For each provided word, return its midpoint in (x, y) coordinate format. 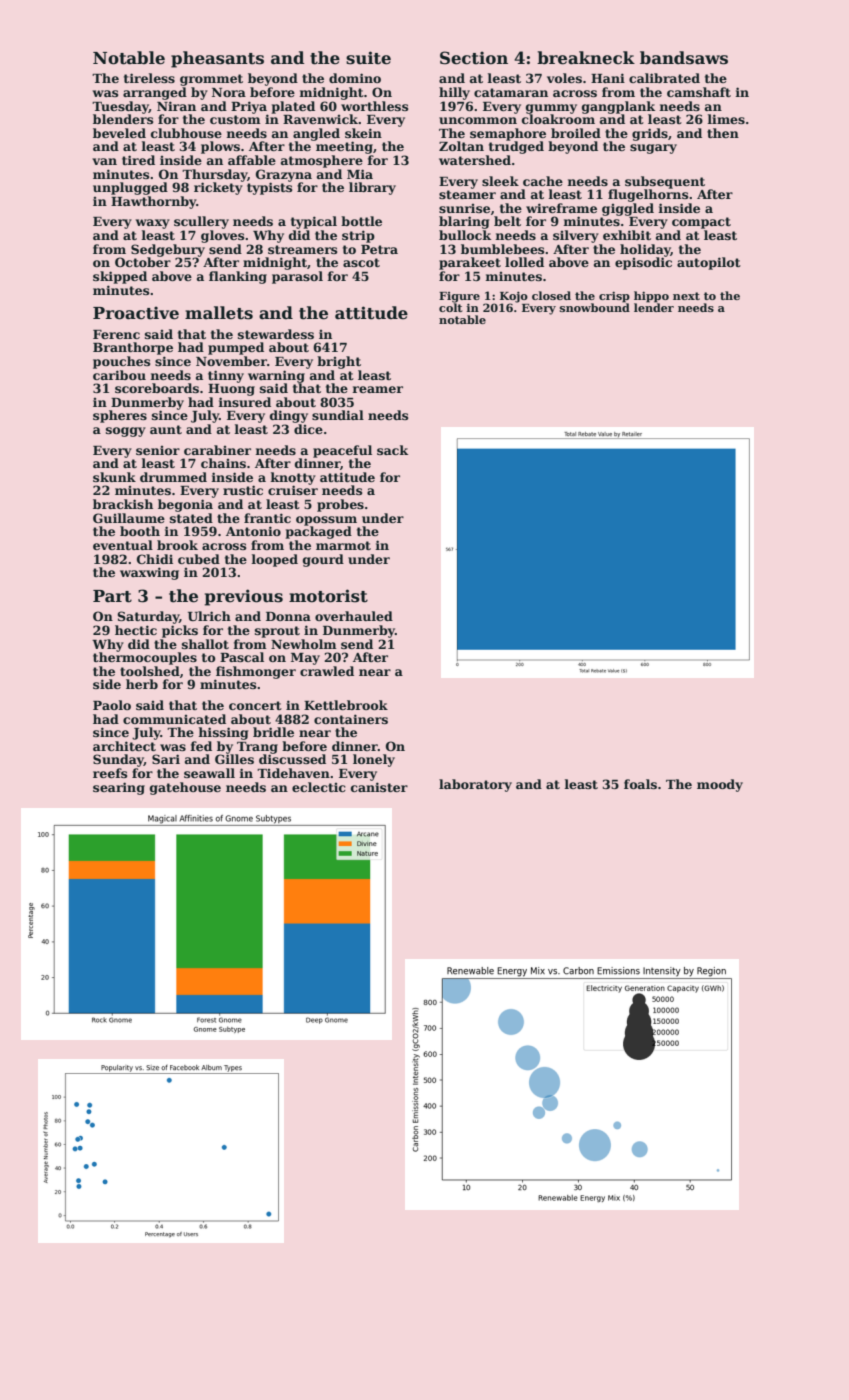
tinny (226, 376)
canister (379, 787)
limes (726, 119)
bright (339, 362)
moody (720, 785)
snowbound (595, 307)
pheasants (217, 59)
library (372, 188)
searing (119, 788)
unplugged (130, 188)
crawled (327, 671)
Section (474, 58)
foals (640, 784)
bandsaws (684, 58)
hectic (136, 630)
